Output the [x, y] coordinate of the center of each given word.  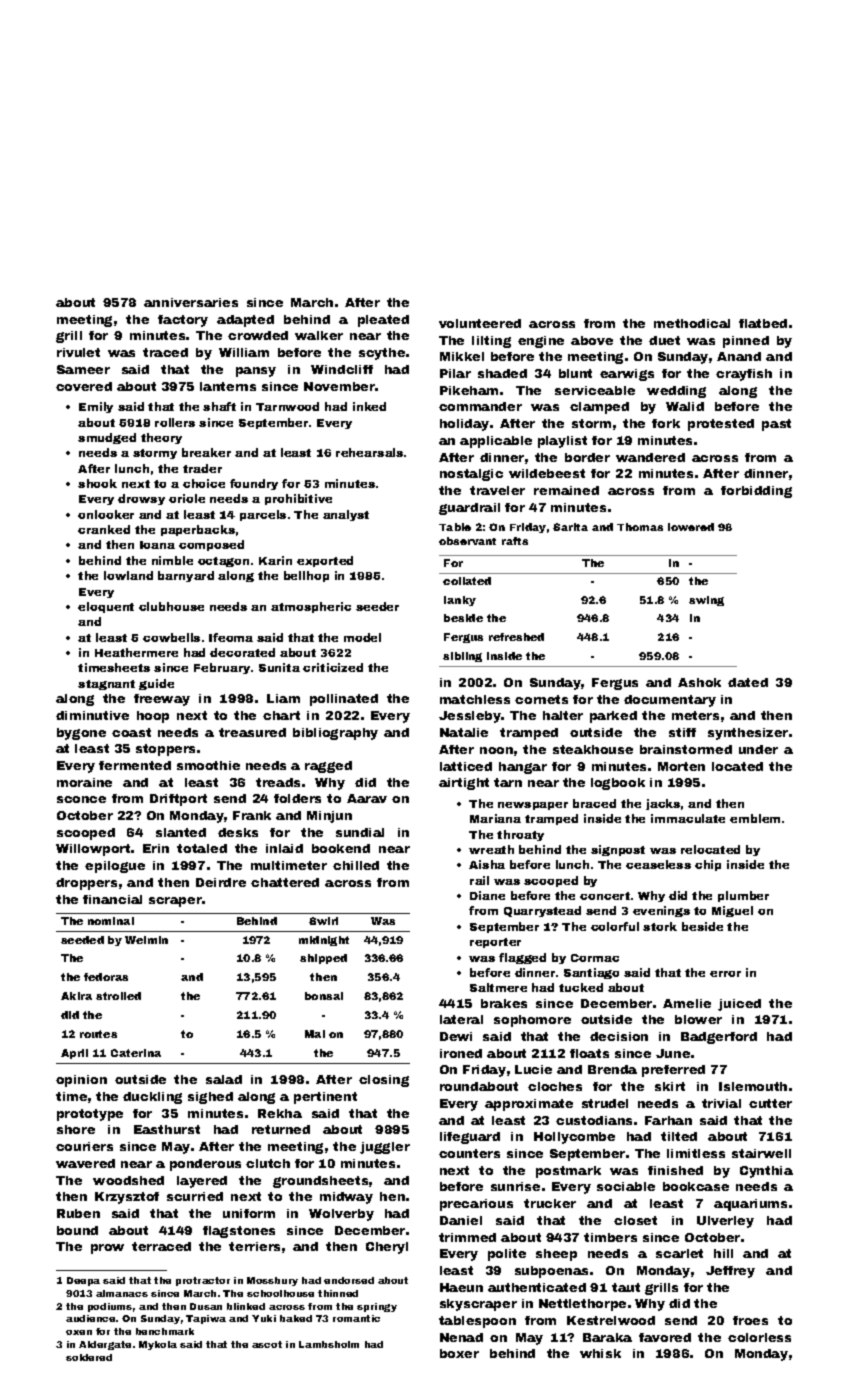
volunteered [480, 323]
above [592, 340]
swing [706, 601]
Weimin [146, 940]
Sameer [83, 369]
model [362, 637]
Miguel [732, 911]
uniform [249, 1213]
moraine [84, 782]
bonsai [324, 996]
